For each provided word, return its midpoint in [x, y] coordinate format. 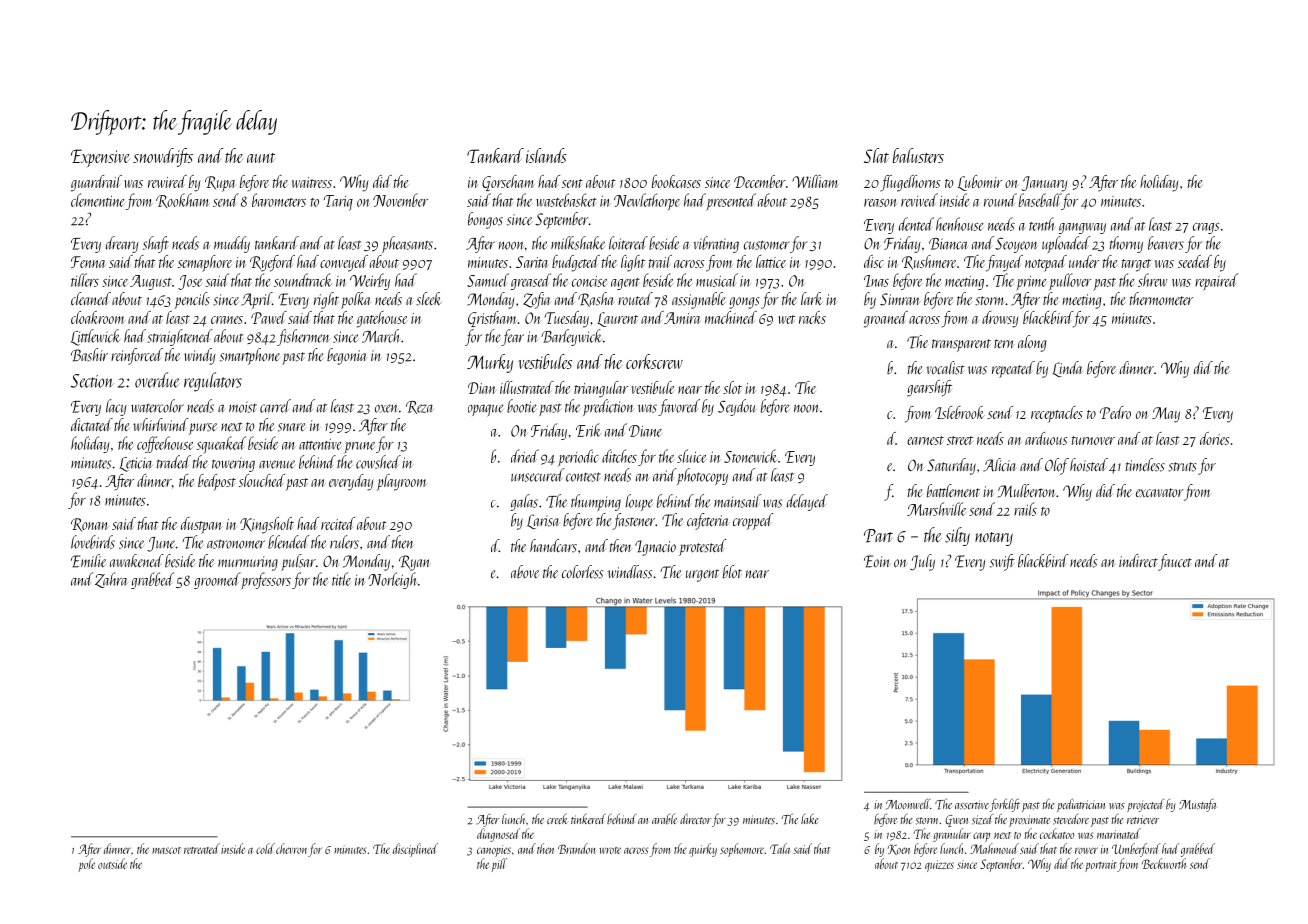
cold [265, 848]
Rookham [183, 200]
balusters [918, 155]
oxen [386, 408]
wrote [610, 850]
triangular [601, 389]
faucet [1175, 562]
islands [546, 155]
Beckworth [1164, 863]
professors [266, 580]
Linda [1068, 369]
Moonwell [908, 804]
